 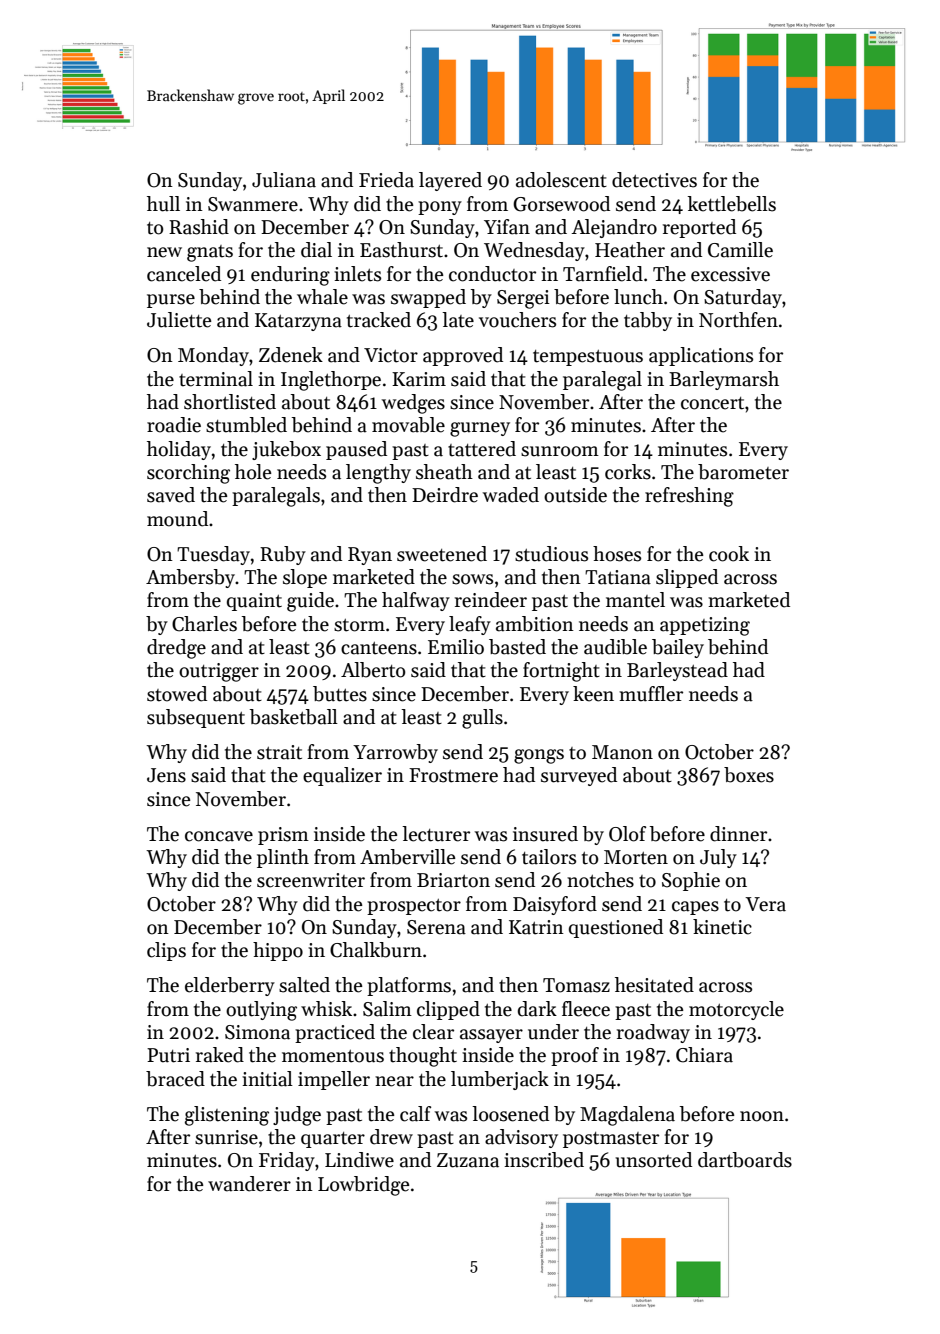 I want to click on Chiara, so click(x=704, y=1055).
